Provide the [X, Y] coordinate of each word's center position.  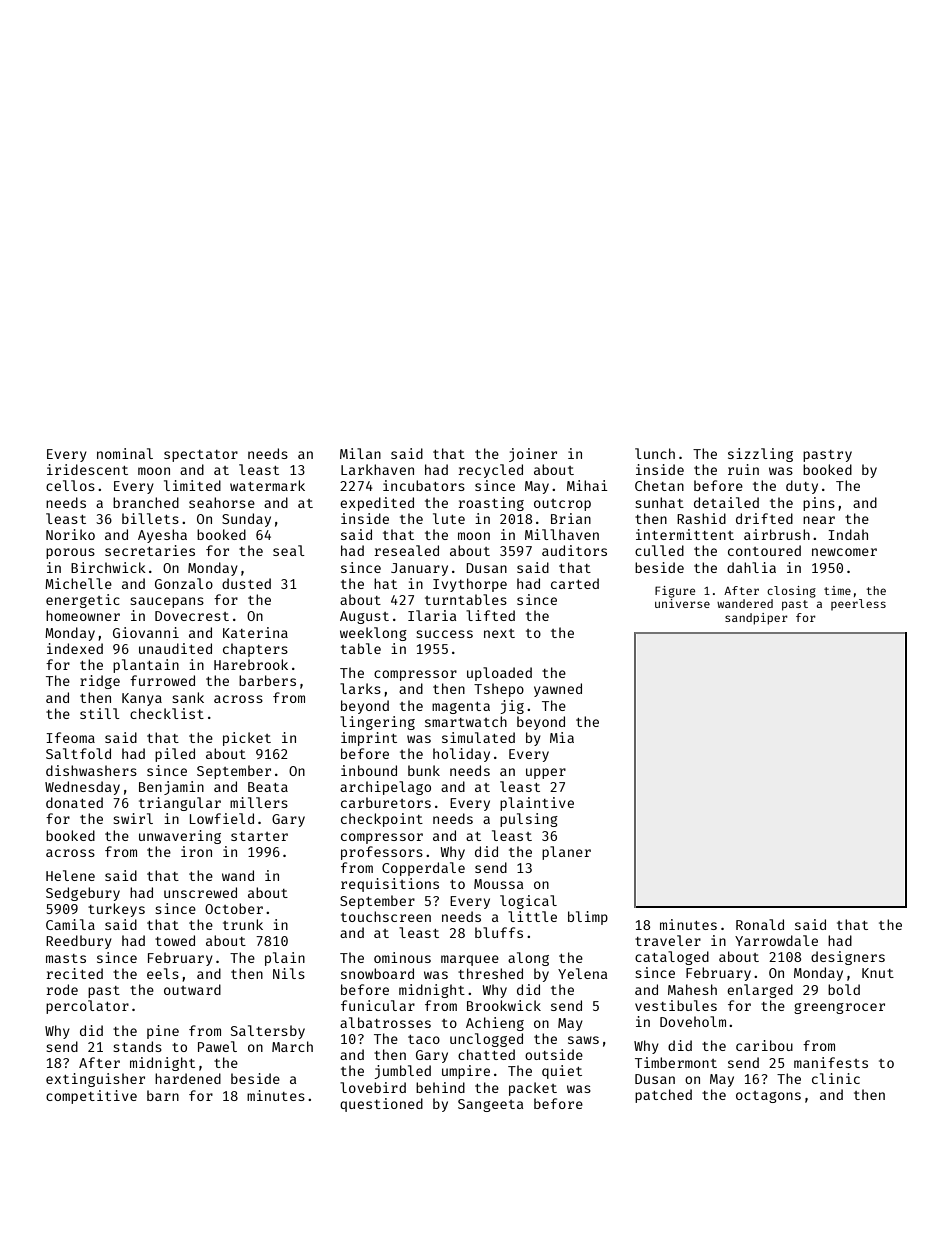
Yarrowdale [776, 940]
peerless [858, 605]
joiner [533, 455]
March [292, 1046]
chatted [486, 1054]
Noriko [70, 534]
